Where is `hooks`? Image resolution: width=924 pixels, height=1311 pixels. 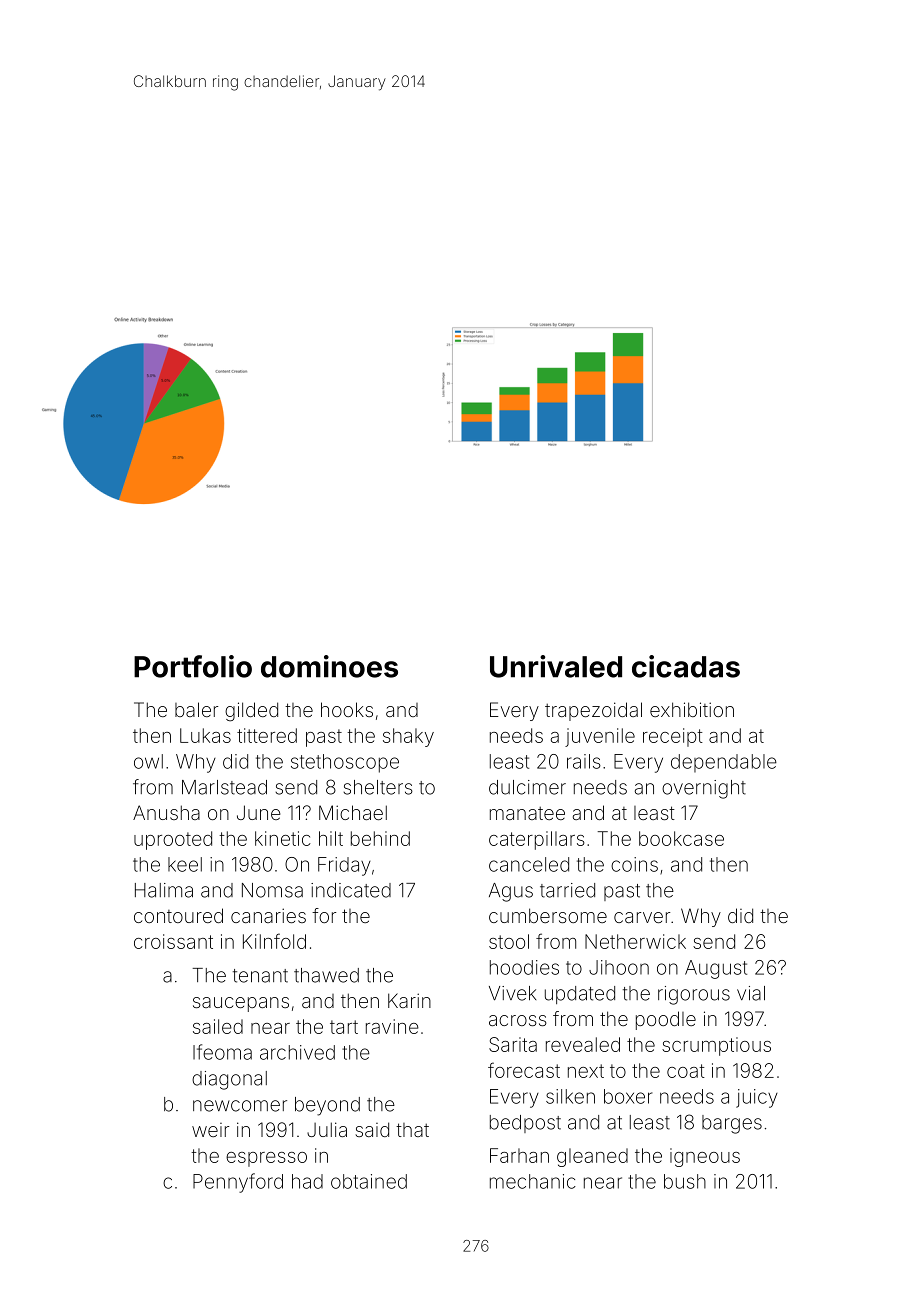
hooks is located at coordinates (347, 709).
